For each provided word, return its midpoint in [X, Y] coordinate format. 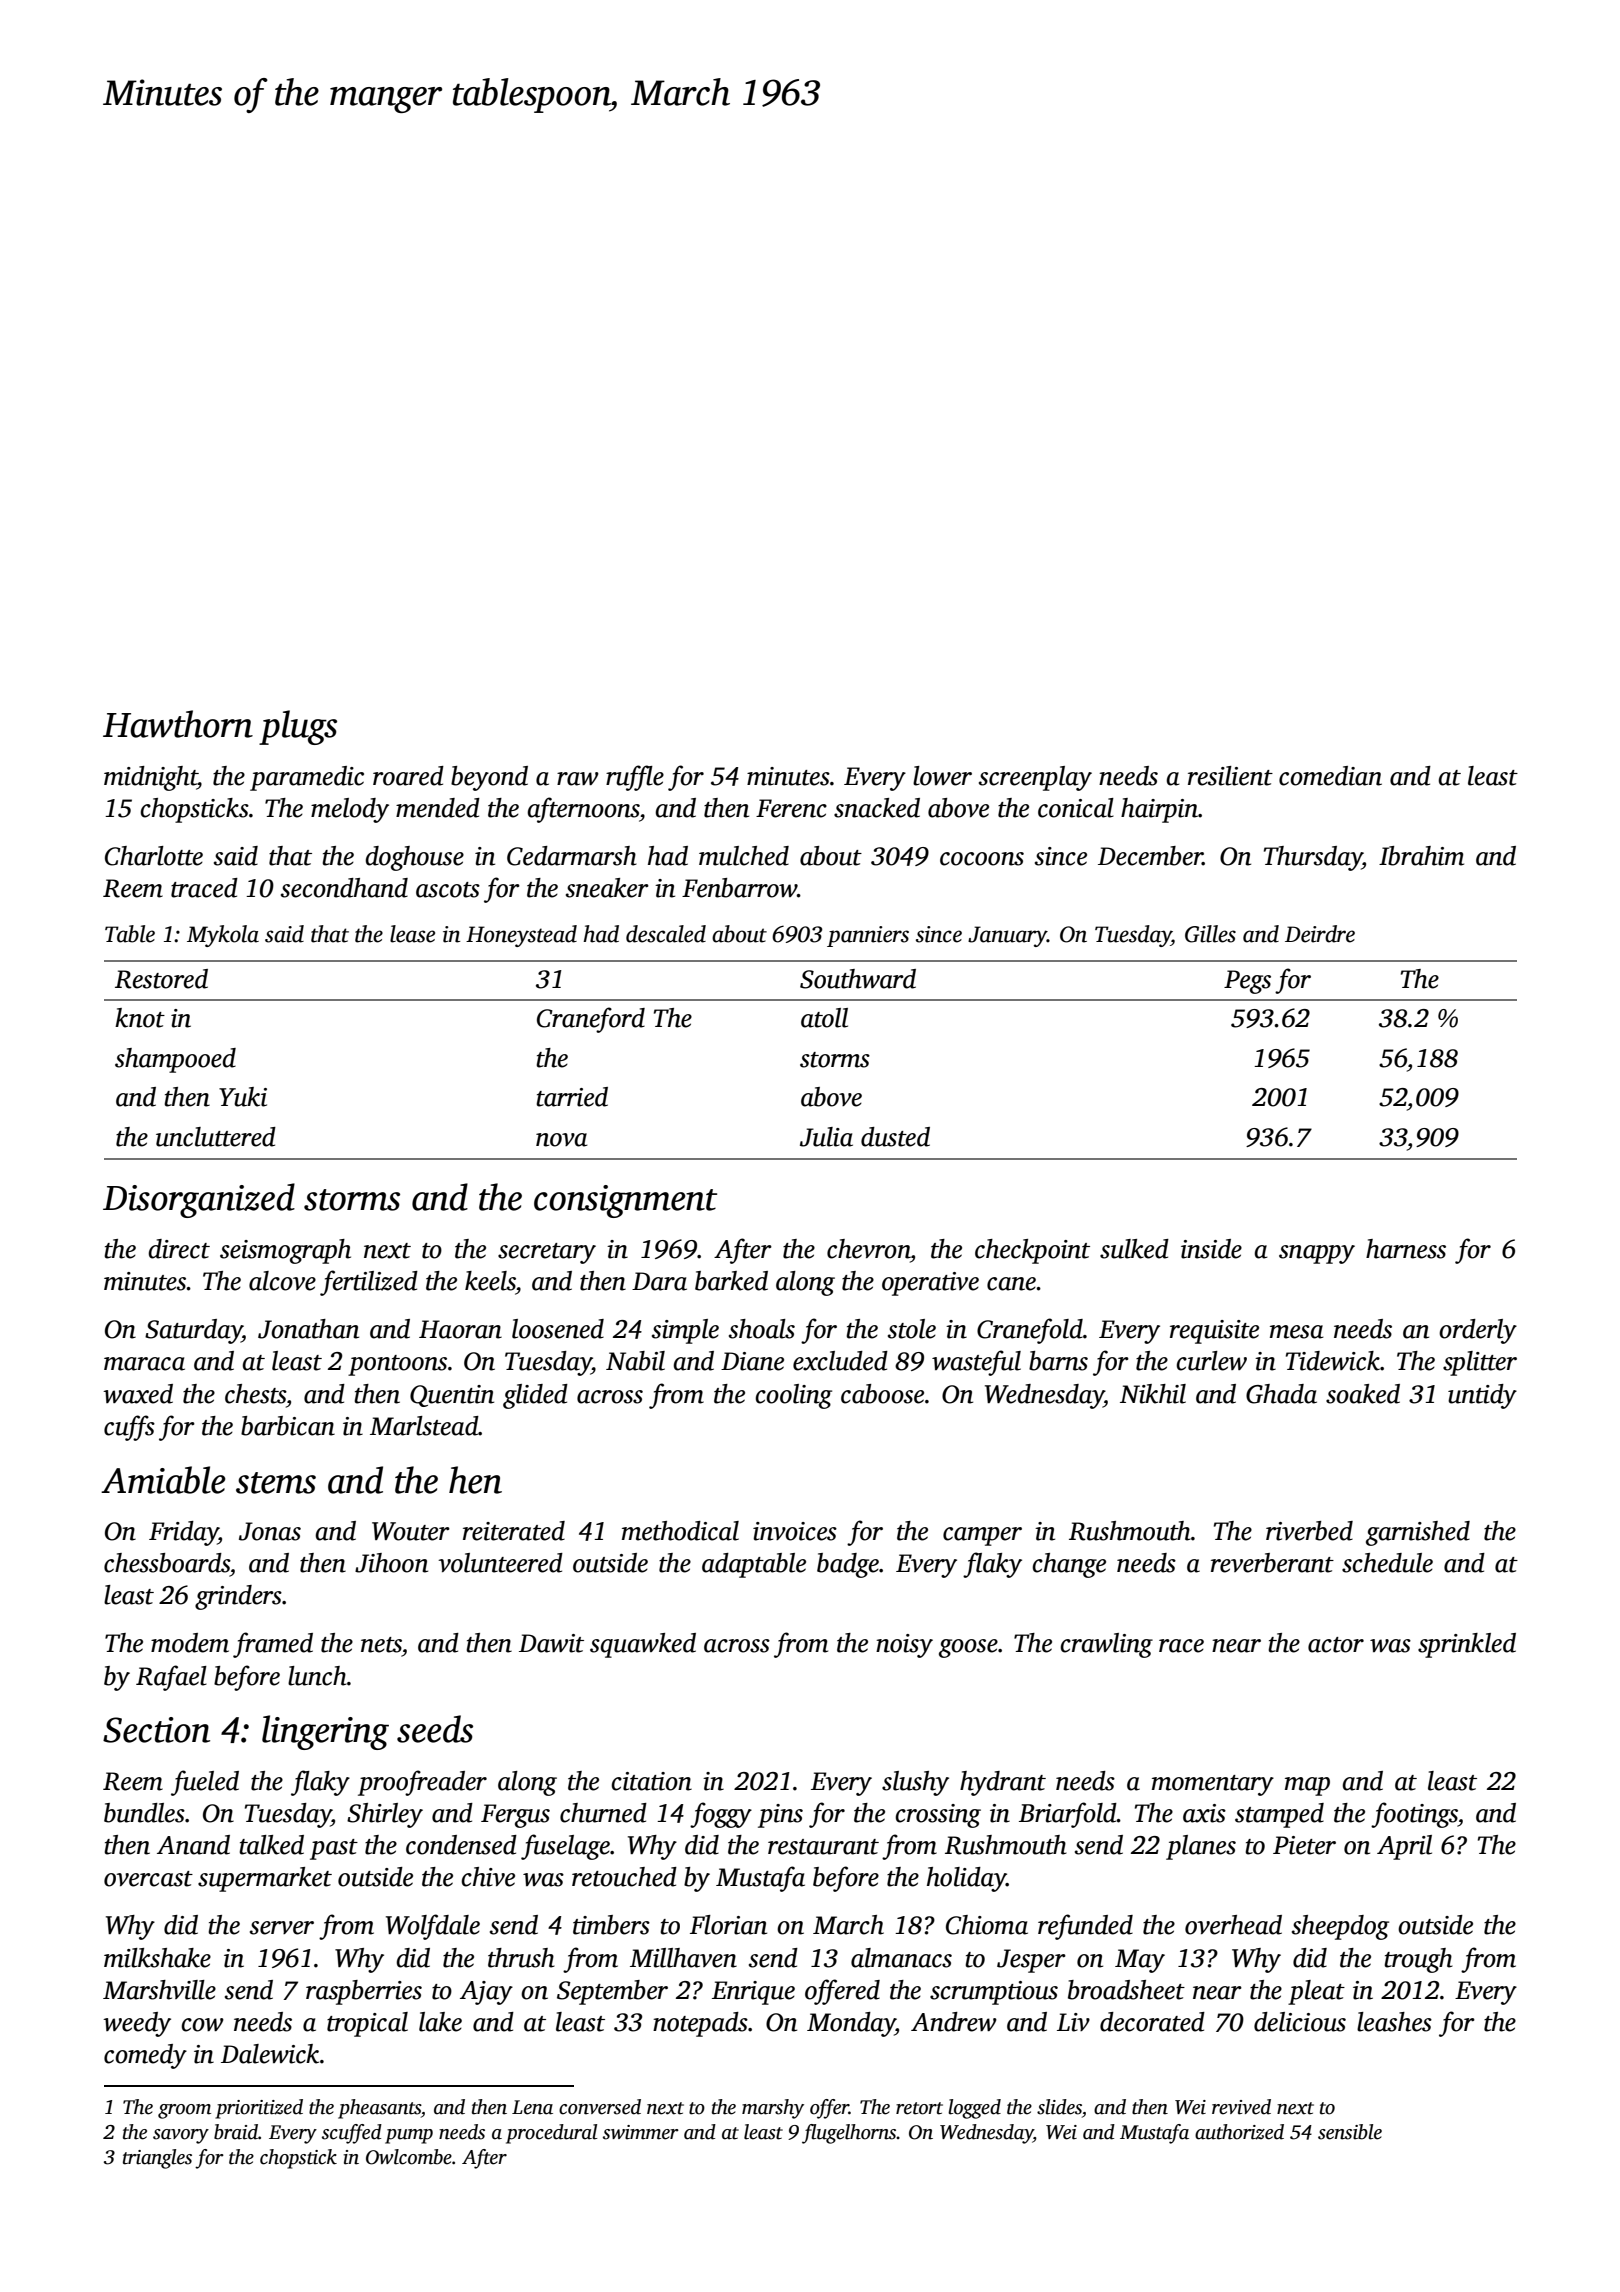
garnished [1418, 1533]
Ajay [486, 1993]
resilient [1230, 776]
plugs [298, 727]
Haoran [460, 1329]
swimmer [641, 2132]
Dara [659, 1281]
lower [942, 776]
